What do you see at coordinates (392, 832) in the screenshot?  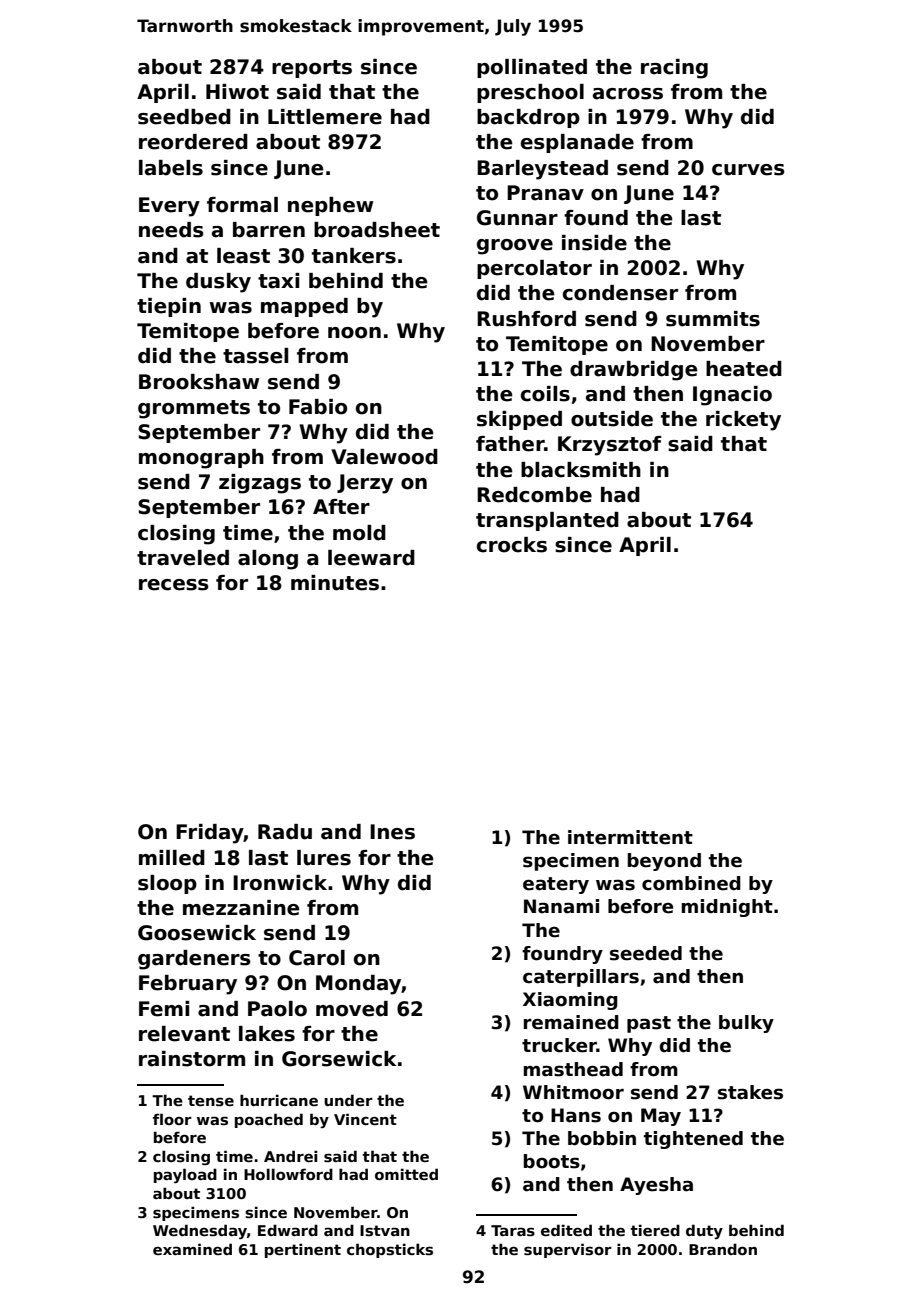 I see `Ines` at bounding box center [392, 832].
